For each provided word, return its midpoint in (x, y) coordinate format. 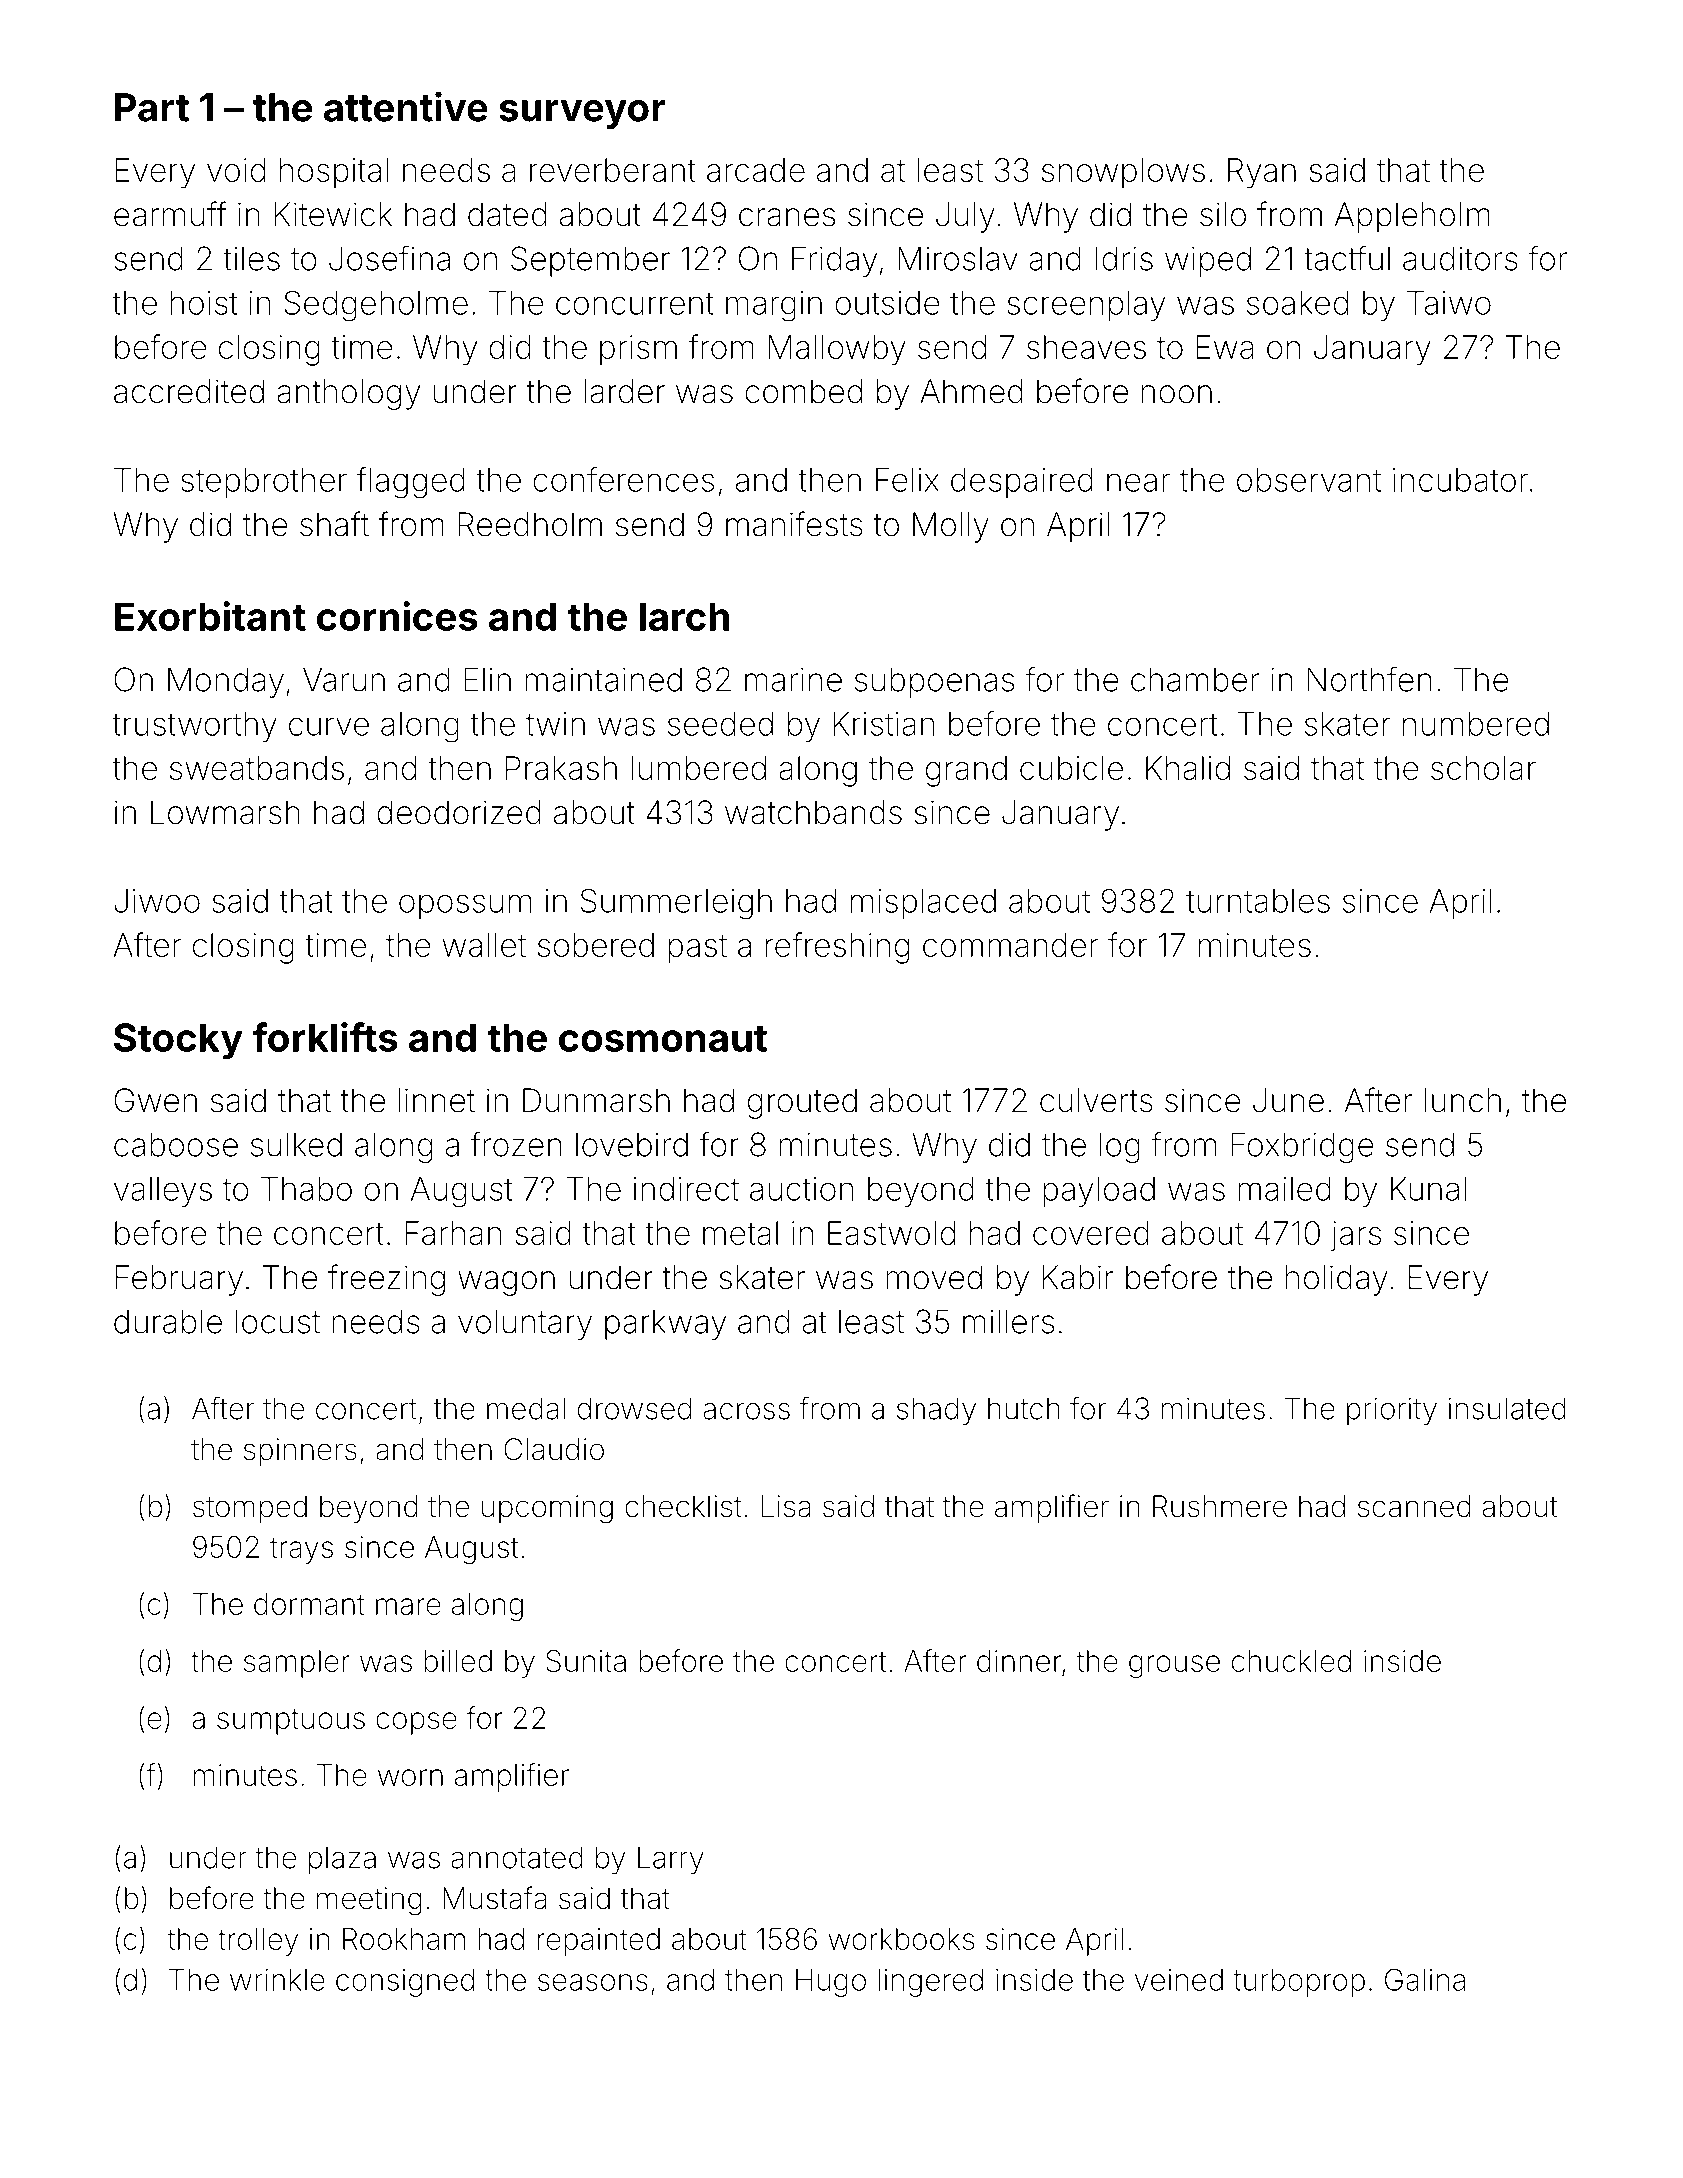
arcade (756, 170)
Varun (344, 679)
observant (1309, 480)
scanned (1414, 1506)
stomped (250, 1509)
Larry (671, 1860)
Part (152, 107)
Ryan (1262, 173)
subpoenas (934, 682)
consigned (405, 1983)
